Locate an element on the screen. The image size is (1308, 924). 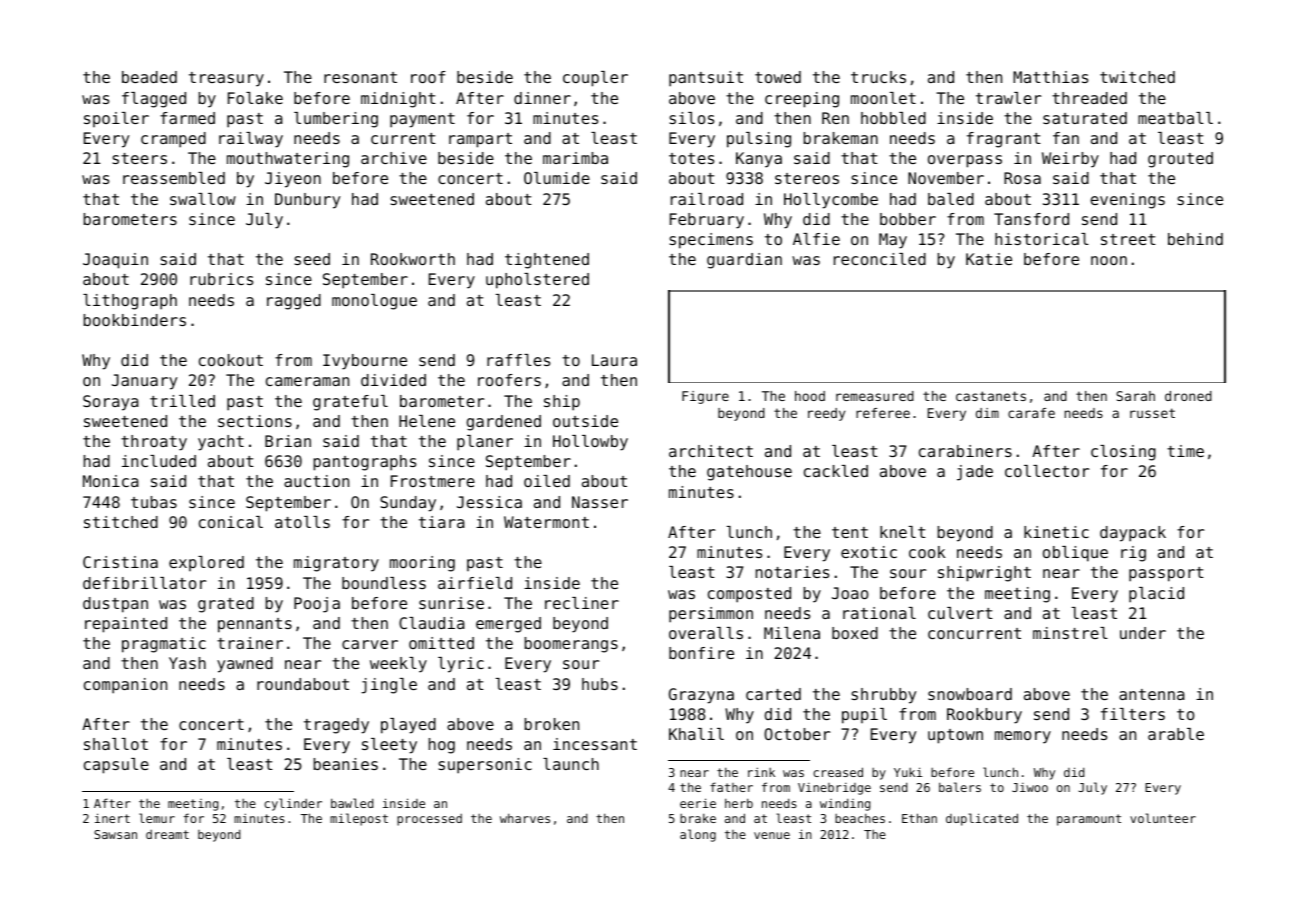
sleety is located at coordinates (389, 746).
